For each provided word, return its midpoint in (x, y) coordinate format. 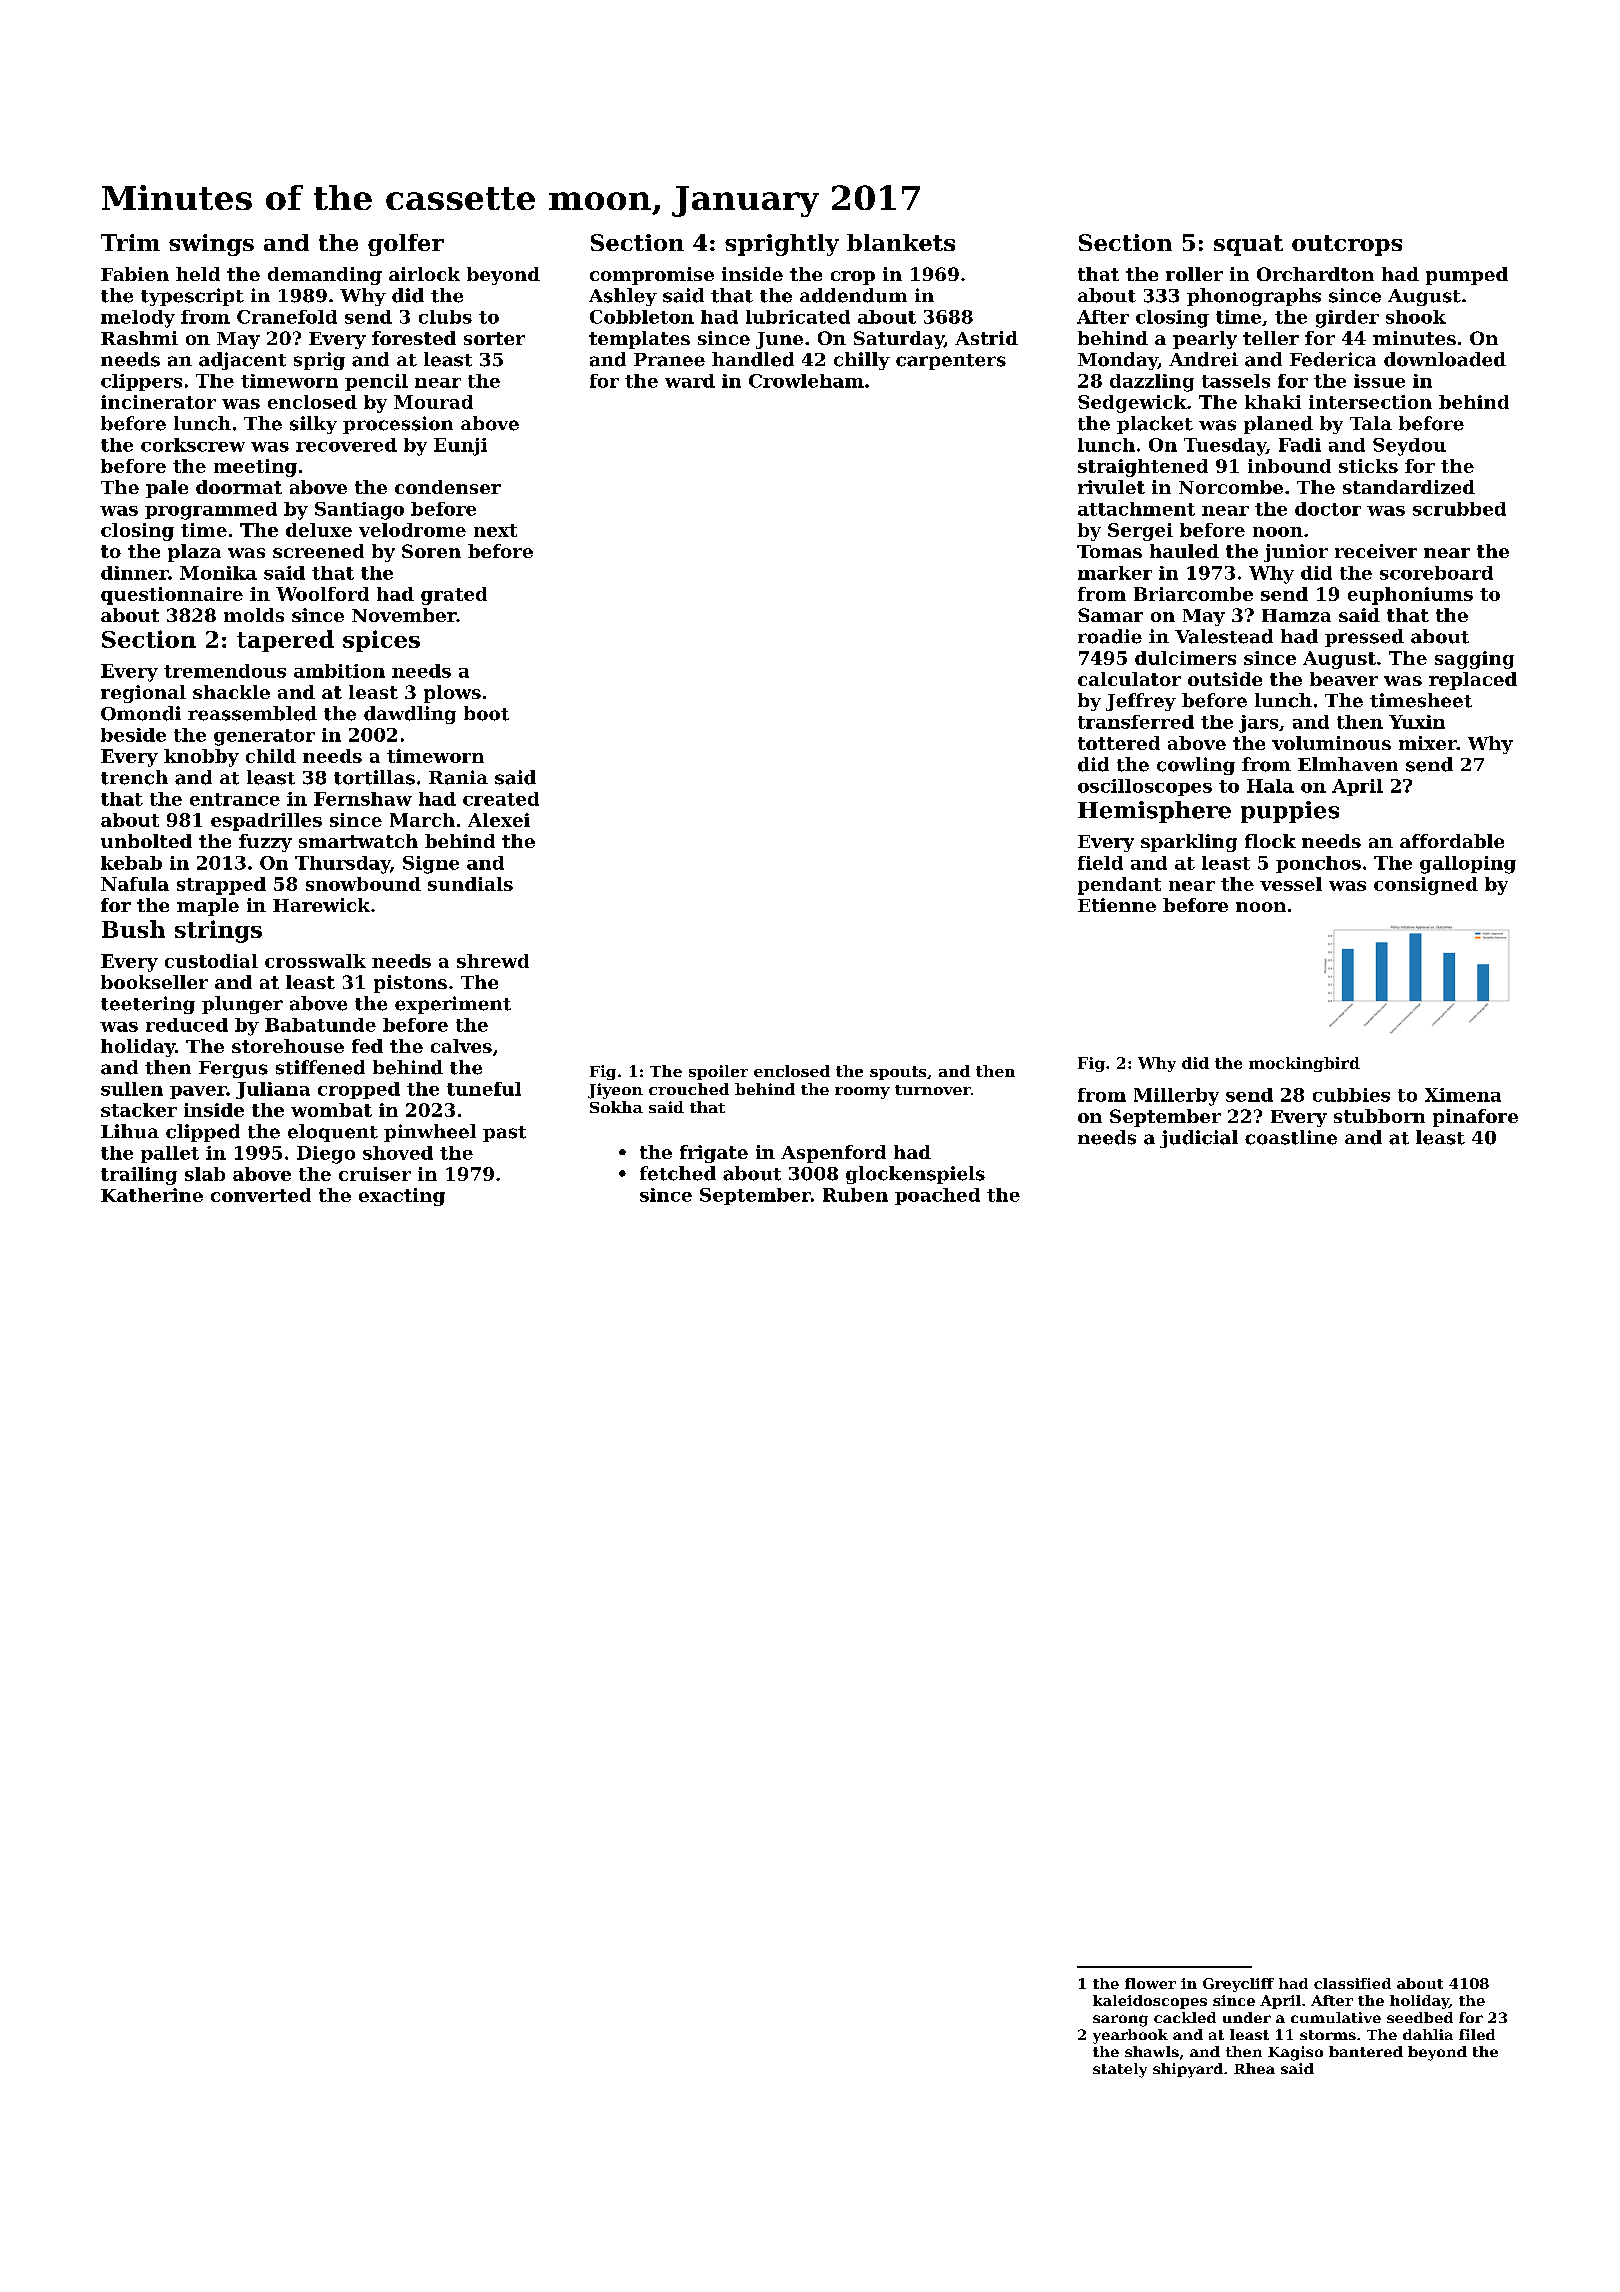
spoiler (718, 1072)
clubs (445, 317)
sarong (1120, 2021)
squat (1248, 245)
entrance (235, 799)
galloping (1468, 865)
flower (1150, 1983)
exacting (402, 1197)
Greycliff (1238, 1985)
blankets (901, 242)
